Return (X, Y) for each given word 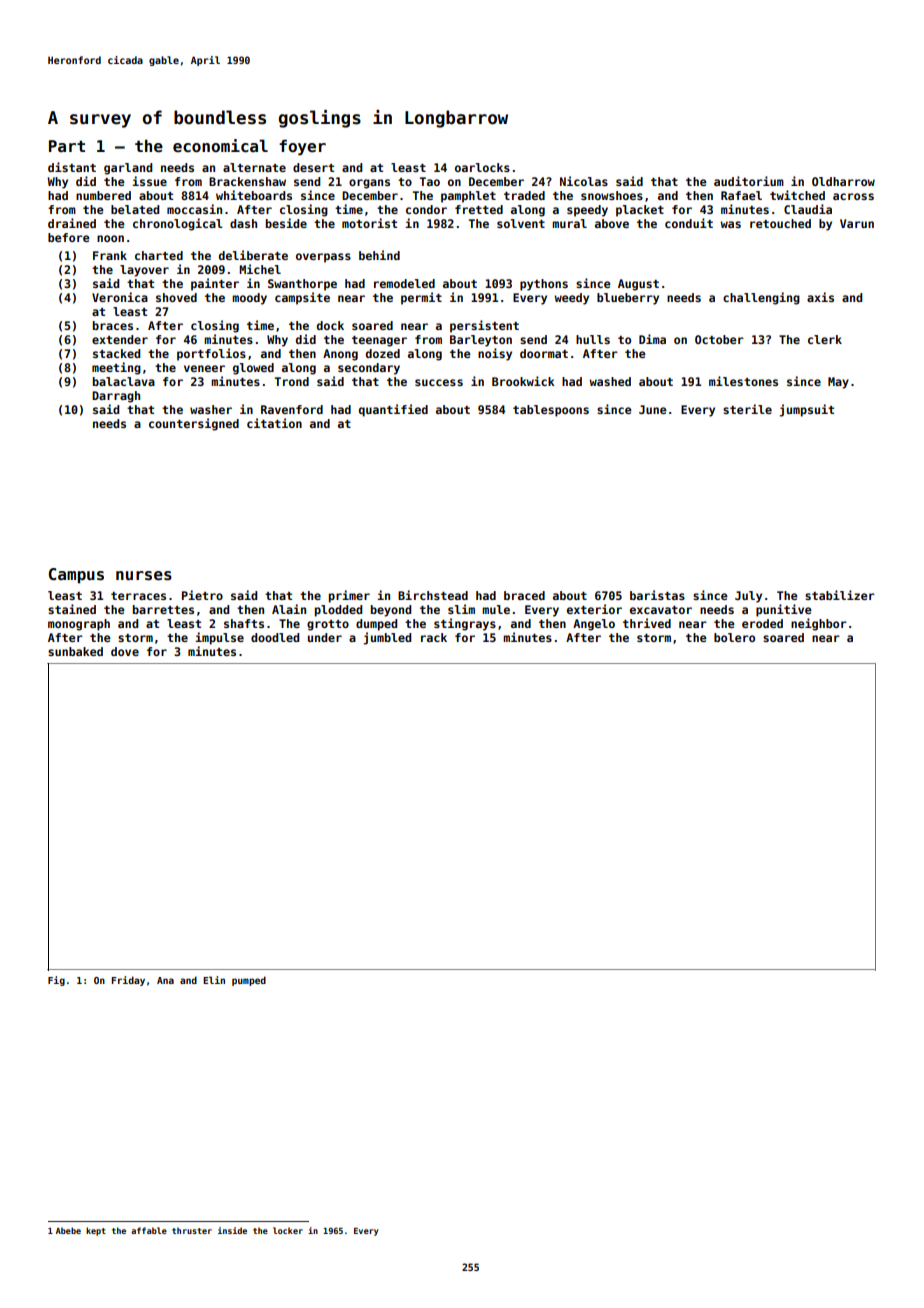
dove (125, 651)
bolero (734, 637)
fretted (479, 209)
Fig (56, 981)
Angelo (594, 625)
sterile (747, 409)
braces (113, 325)
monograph (79, 625)
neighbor (819, 624)
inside (232, 1230)
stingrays (465, 624)
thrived (647, 623)
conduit (689, 223)
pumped (249, 981)
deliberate (253, 255)
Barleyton (481, 341)
